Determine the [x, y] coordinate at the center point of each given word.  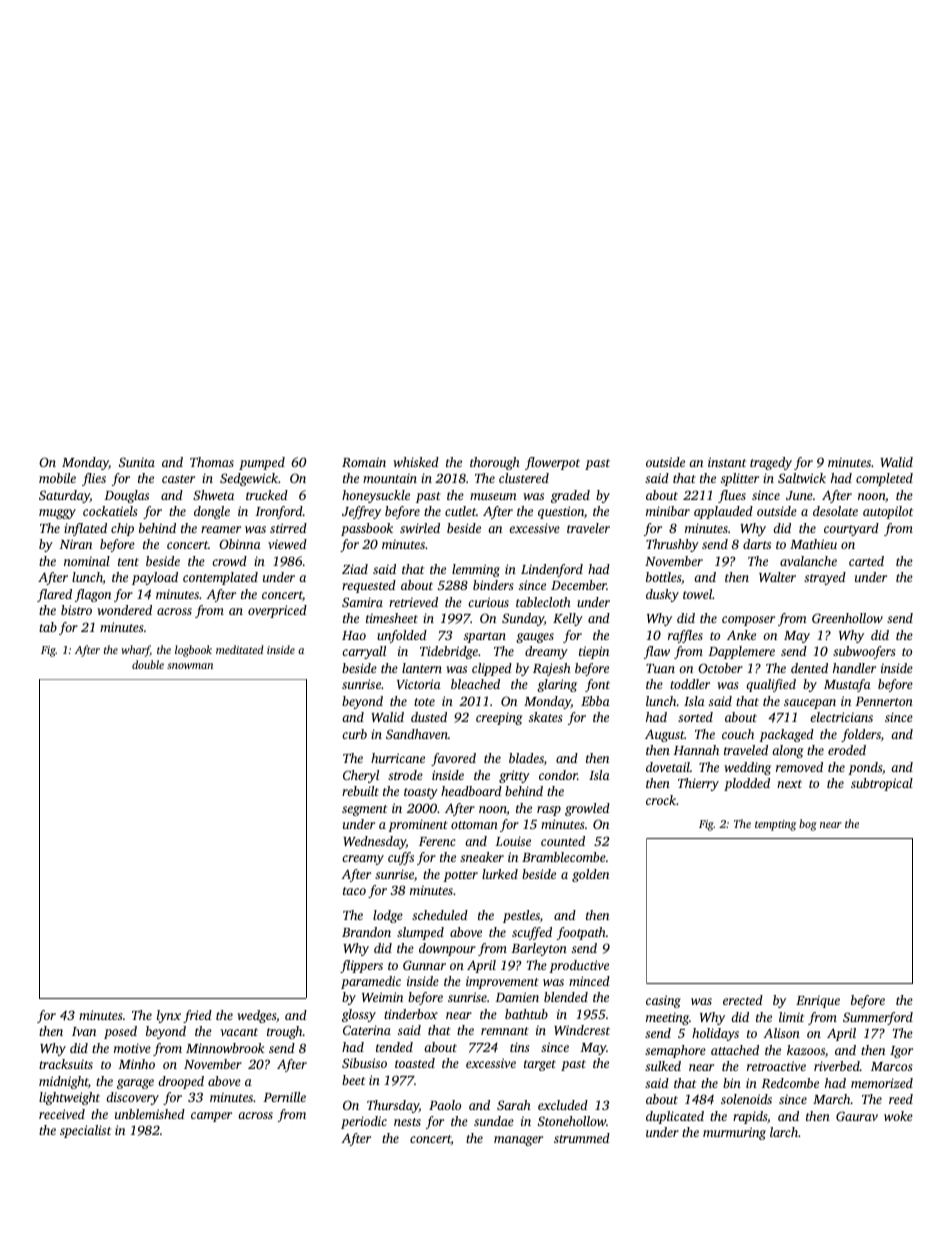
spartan [485, 637]
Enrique [818, 1001]
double [148, 664]
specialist [85, 1131]
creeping [499, 718]
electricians [841, 717]
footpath [581, 933]
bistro [76, 610]
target [540, 1065]
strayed [825, 578]
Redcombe [790, 1083]
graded [570, 496]
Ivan [84, 1031]
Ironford [279, 512]
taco [354, 891]
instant [727, 462]
